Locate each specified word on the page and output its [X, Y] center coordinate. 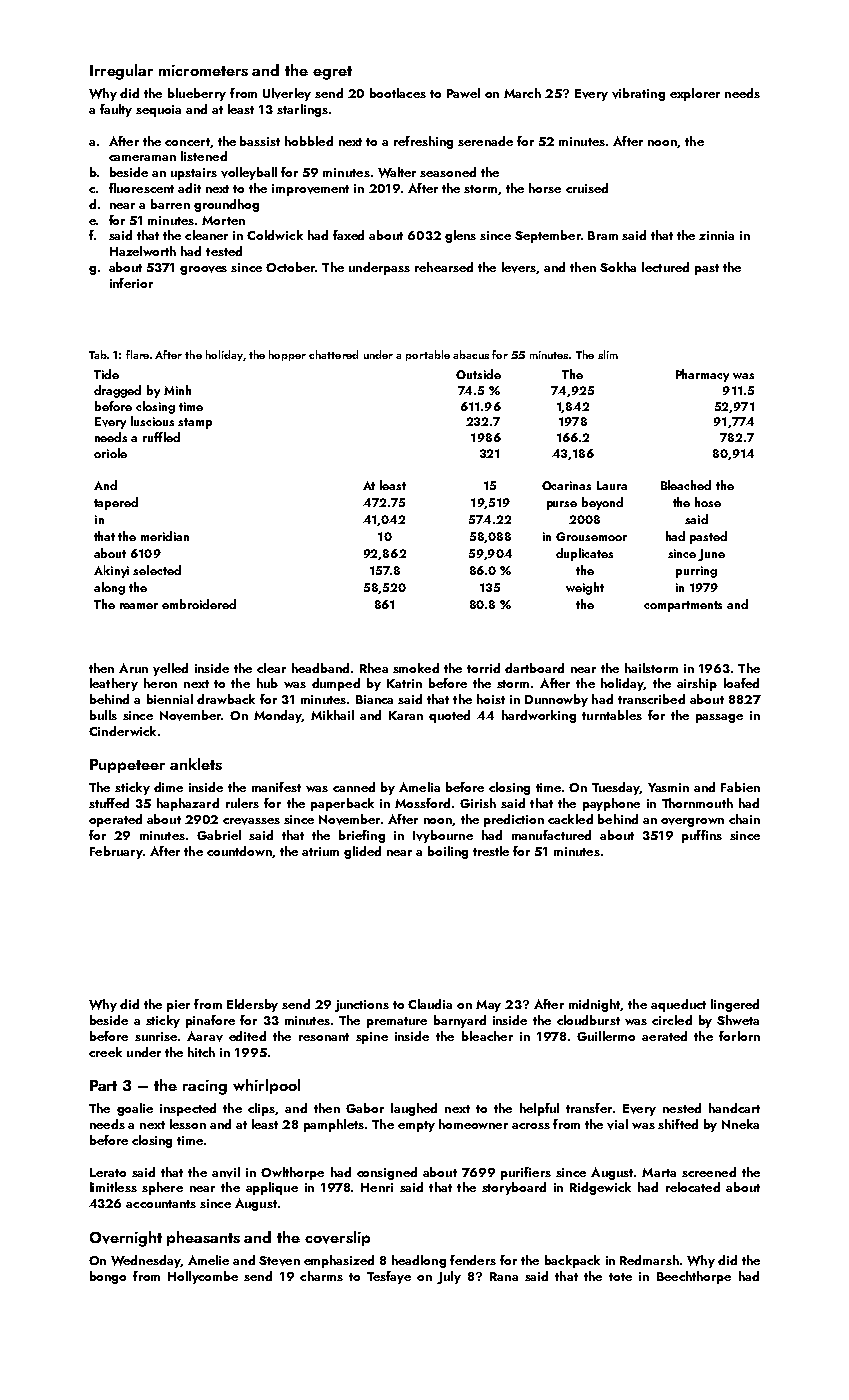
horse [545, 188]
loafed [741, 683]
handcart [734, 1108]
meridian [165, 536]
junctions [362, 1006]
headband [320, 668]
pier [178, 1006]
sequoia [158, 111]
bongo [108, 1277]
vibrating [638, 94]
